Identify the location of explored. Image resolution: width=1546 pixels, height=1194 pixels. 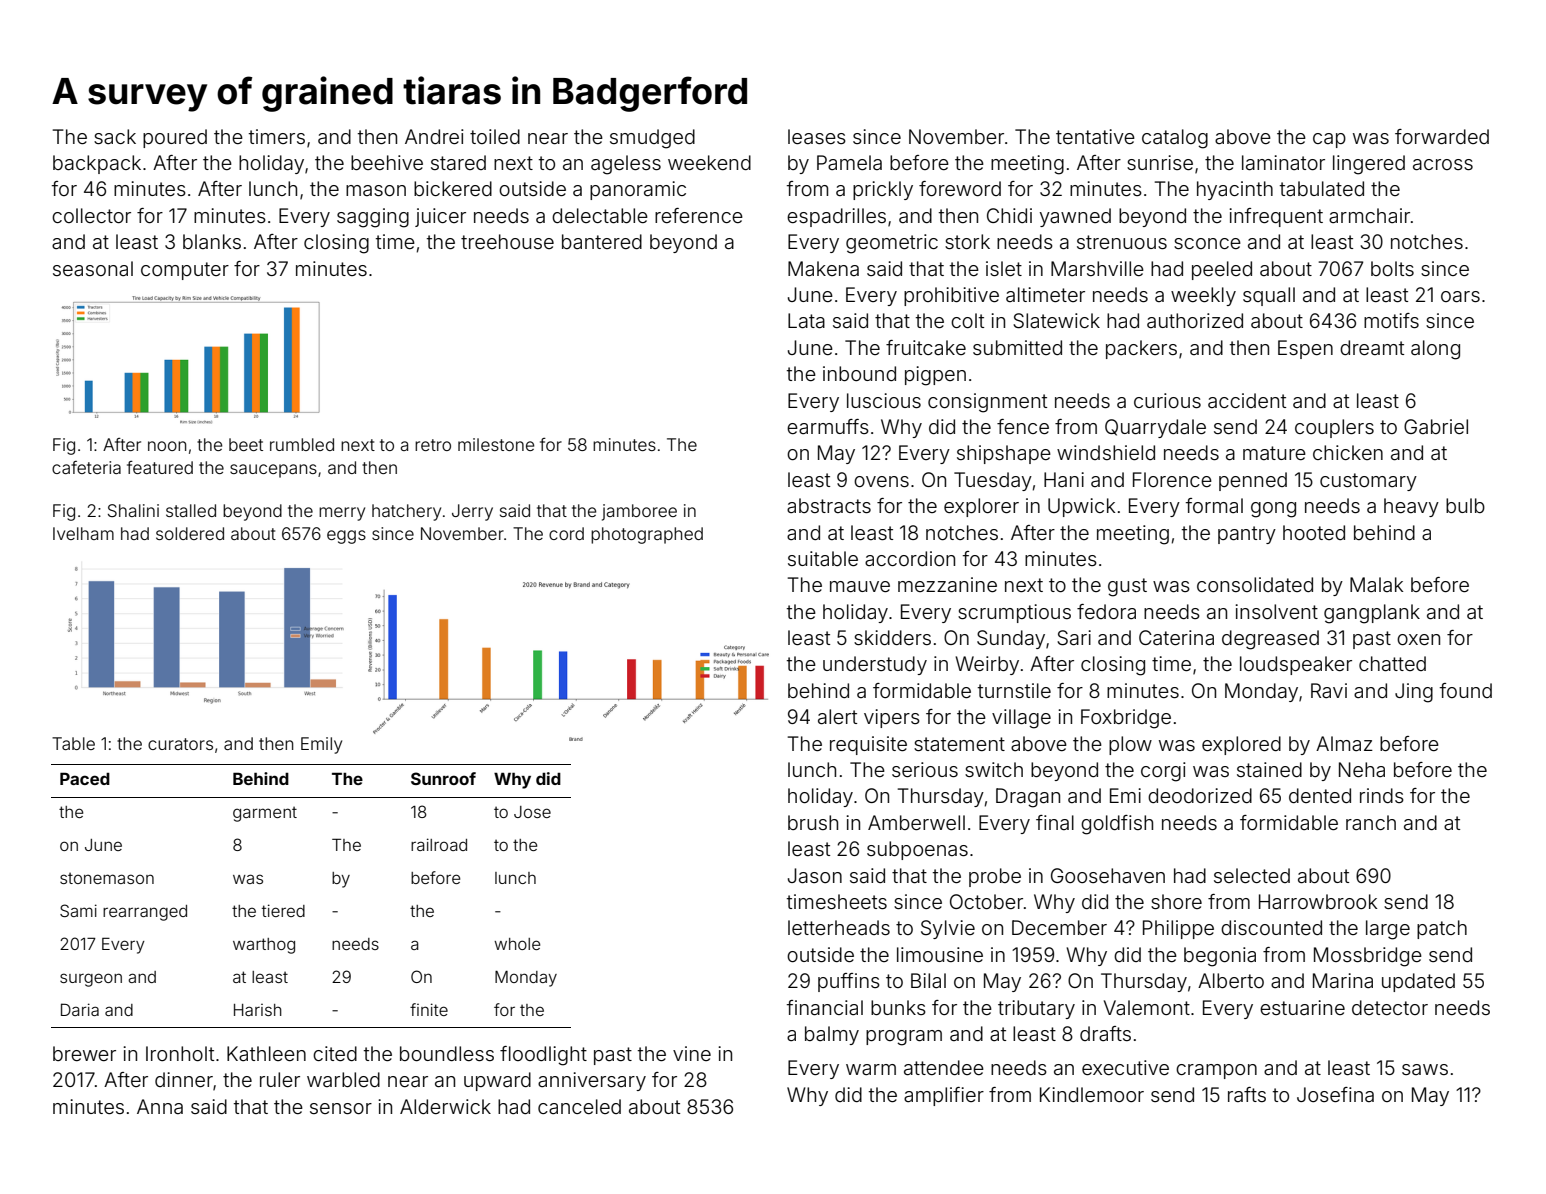
(1241, 745).
